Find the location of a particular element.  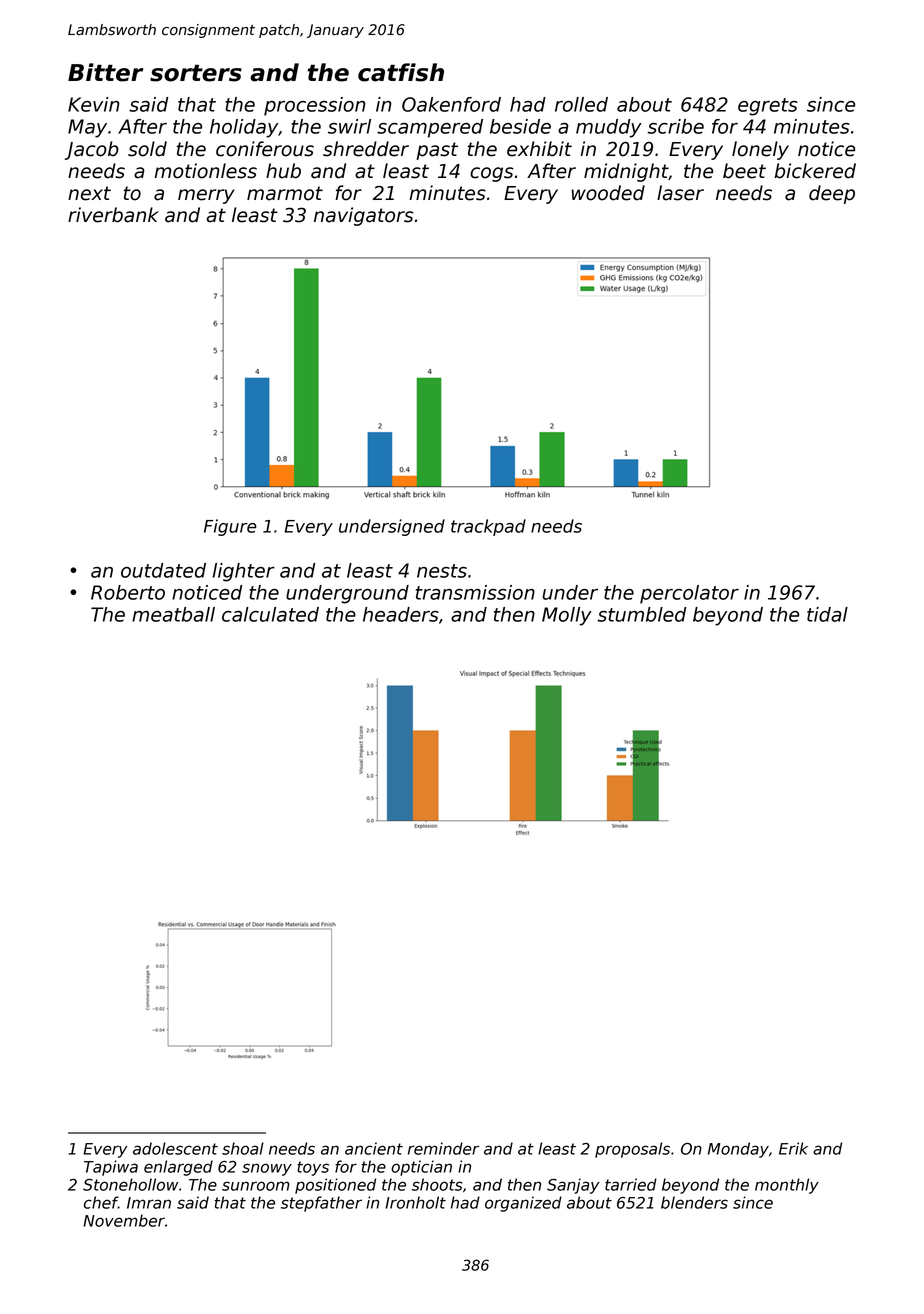

sorters is located at coordinates (196, 73).
